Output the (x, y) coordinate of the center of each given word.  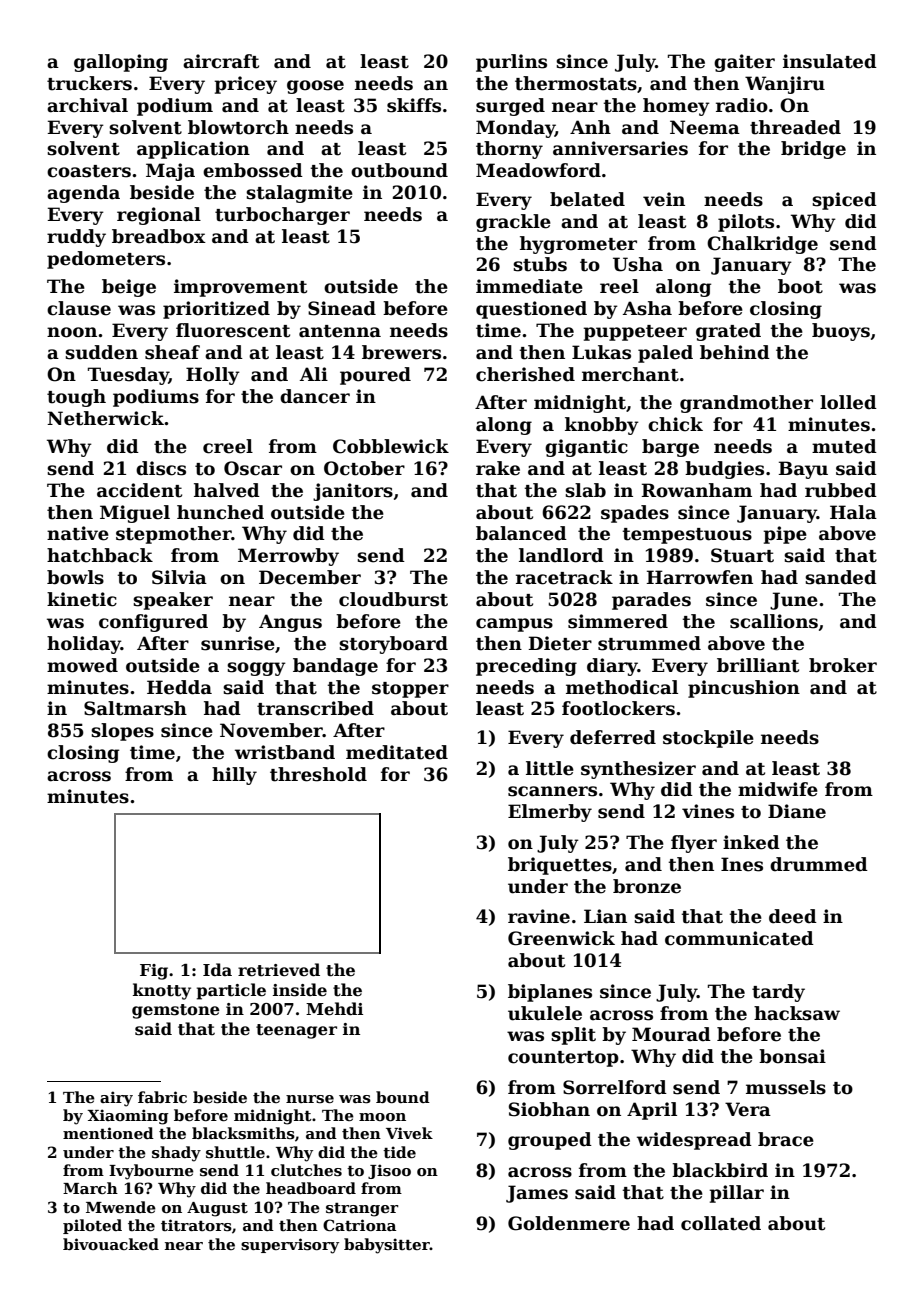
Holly (213, 376)
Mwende (121, 1207)
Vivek (409, 1133)
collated (721, 1223)
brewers (401, 352)
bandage (335, 667)
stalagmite (299, 194)
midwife (778, 789)
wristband (285, 752)
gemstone (176, 1011)
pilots (746, 223)
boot (800, 286)
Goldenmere (569, 1223)
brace (786, 1139)
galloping (121, 63)
